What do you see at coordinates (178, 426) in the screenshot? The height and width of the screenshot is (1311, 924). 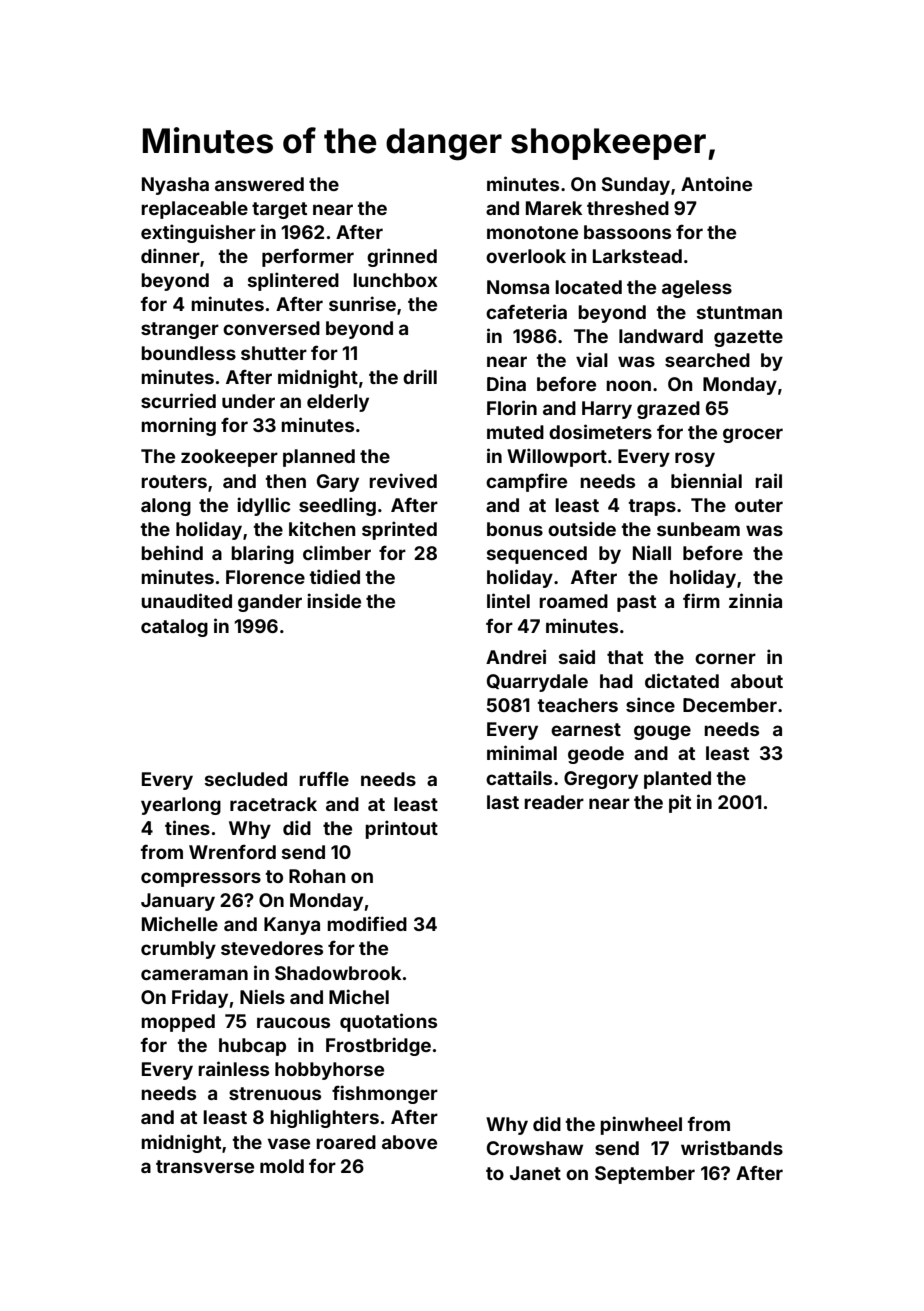 I see `morning` at bounding box center [178, 426].
